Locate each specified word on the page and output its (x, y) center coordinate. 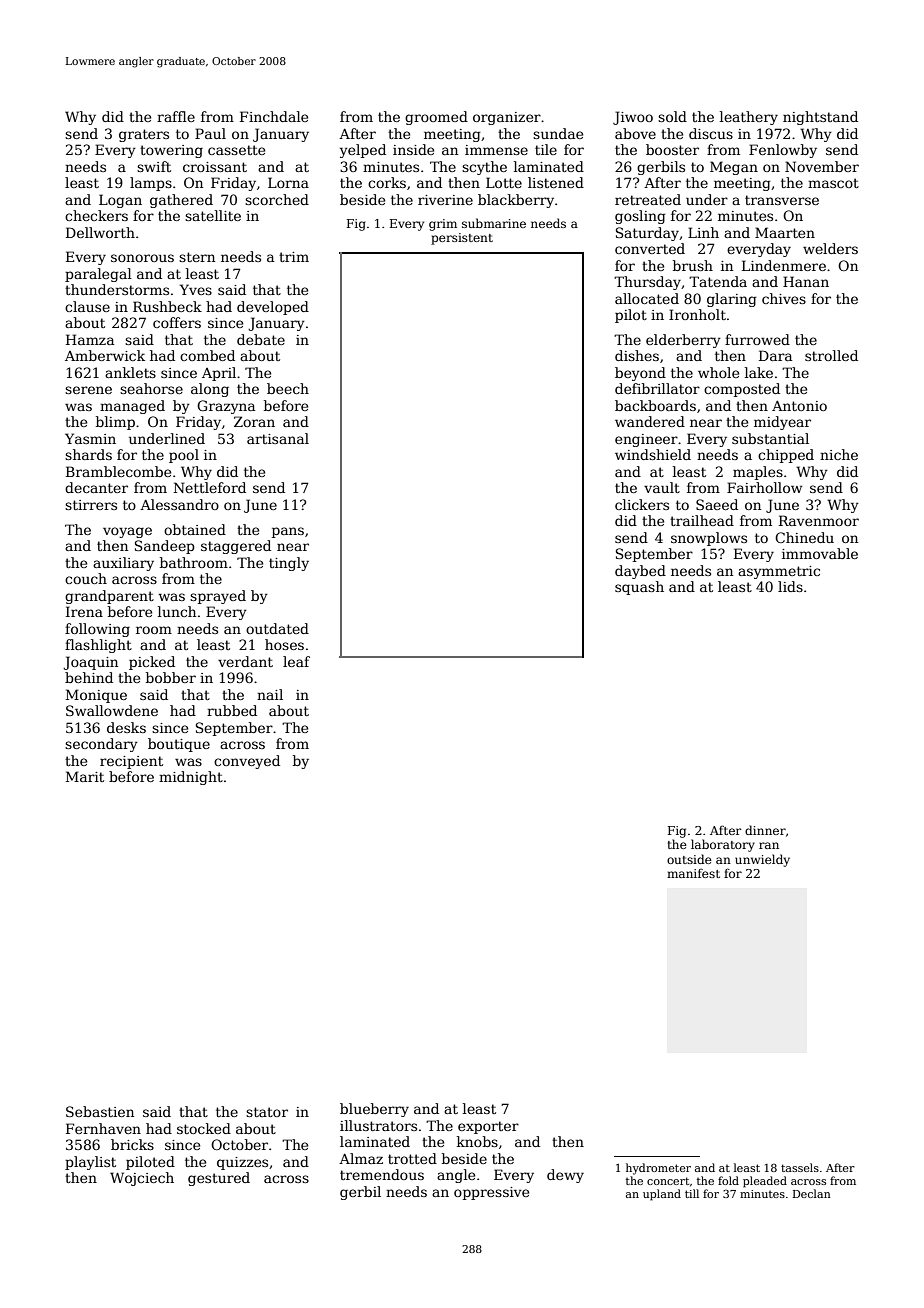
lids (790, 586)
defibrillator (657, 388)
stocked (204, 1128)
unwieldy (762, 860)
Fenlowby (783, 151)
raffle (176, 116)
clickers (642, 504)
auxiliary (123, 564)
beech (288, 388)
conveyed (247, 762)
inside (413, 149)
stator (267, 1112)
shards (88, 454)
